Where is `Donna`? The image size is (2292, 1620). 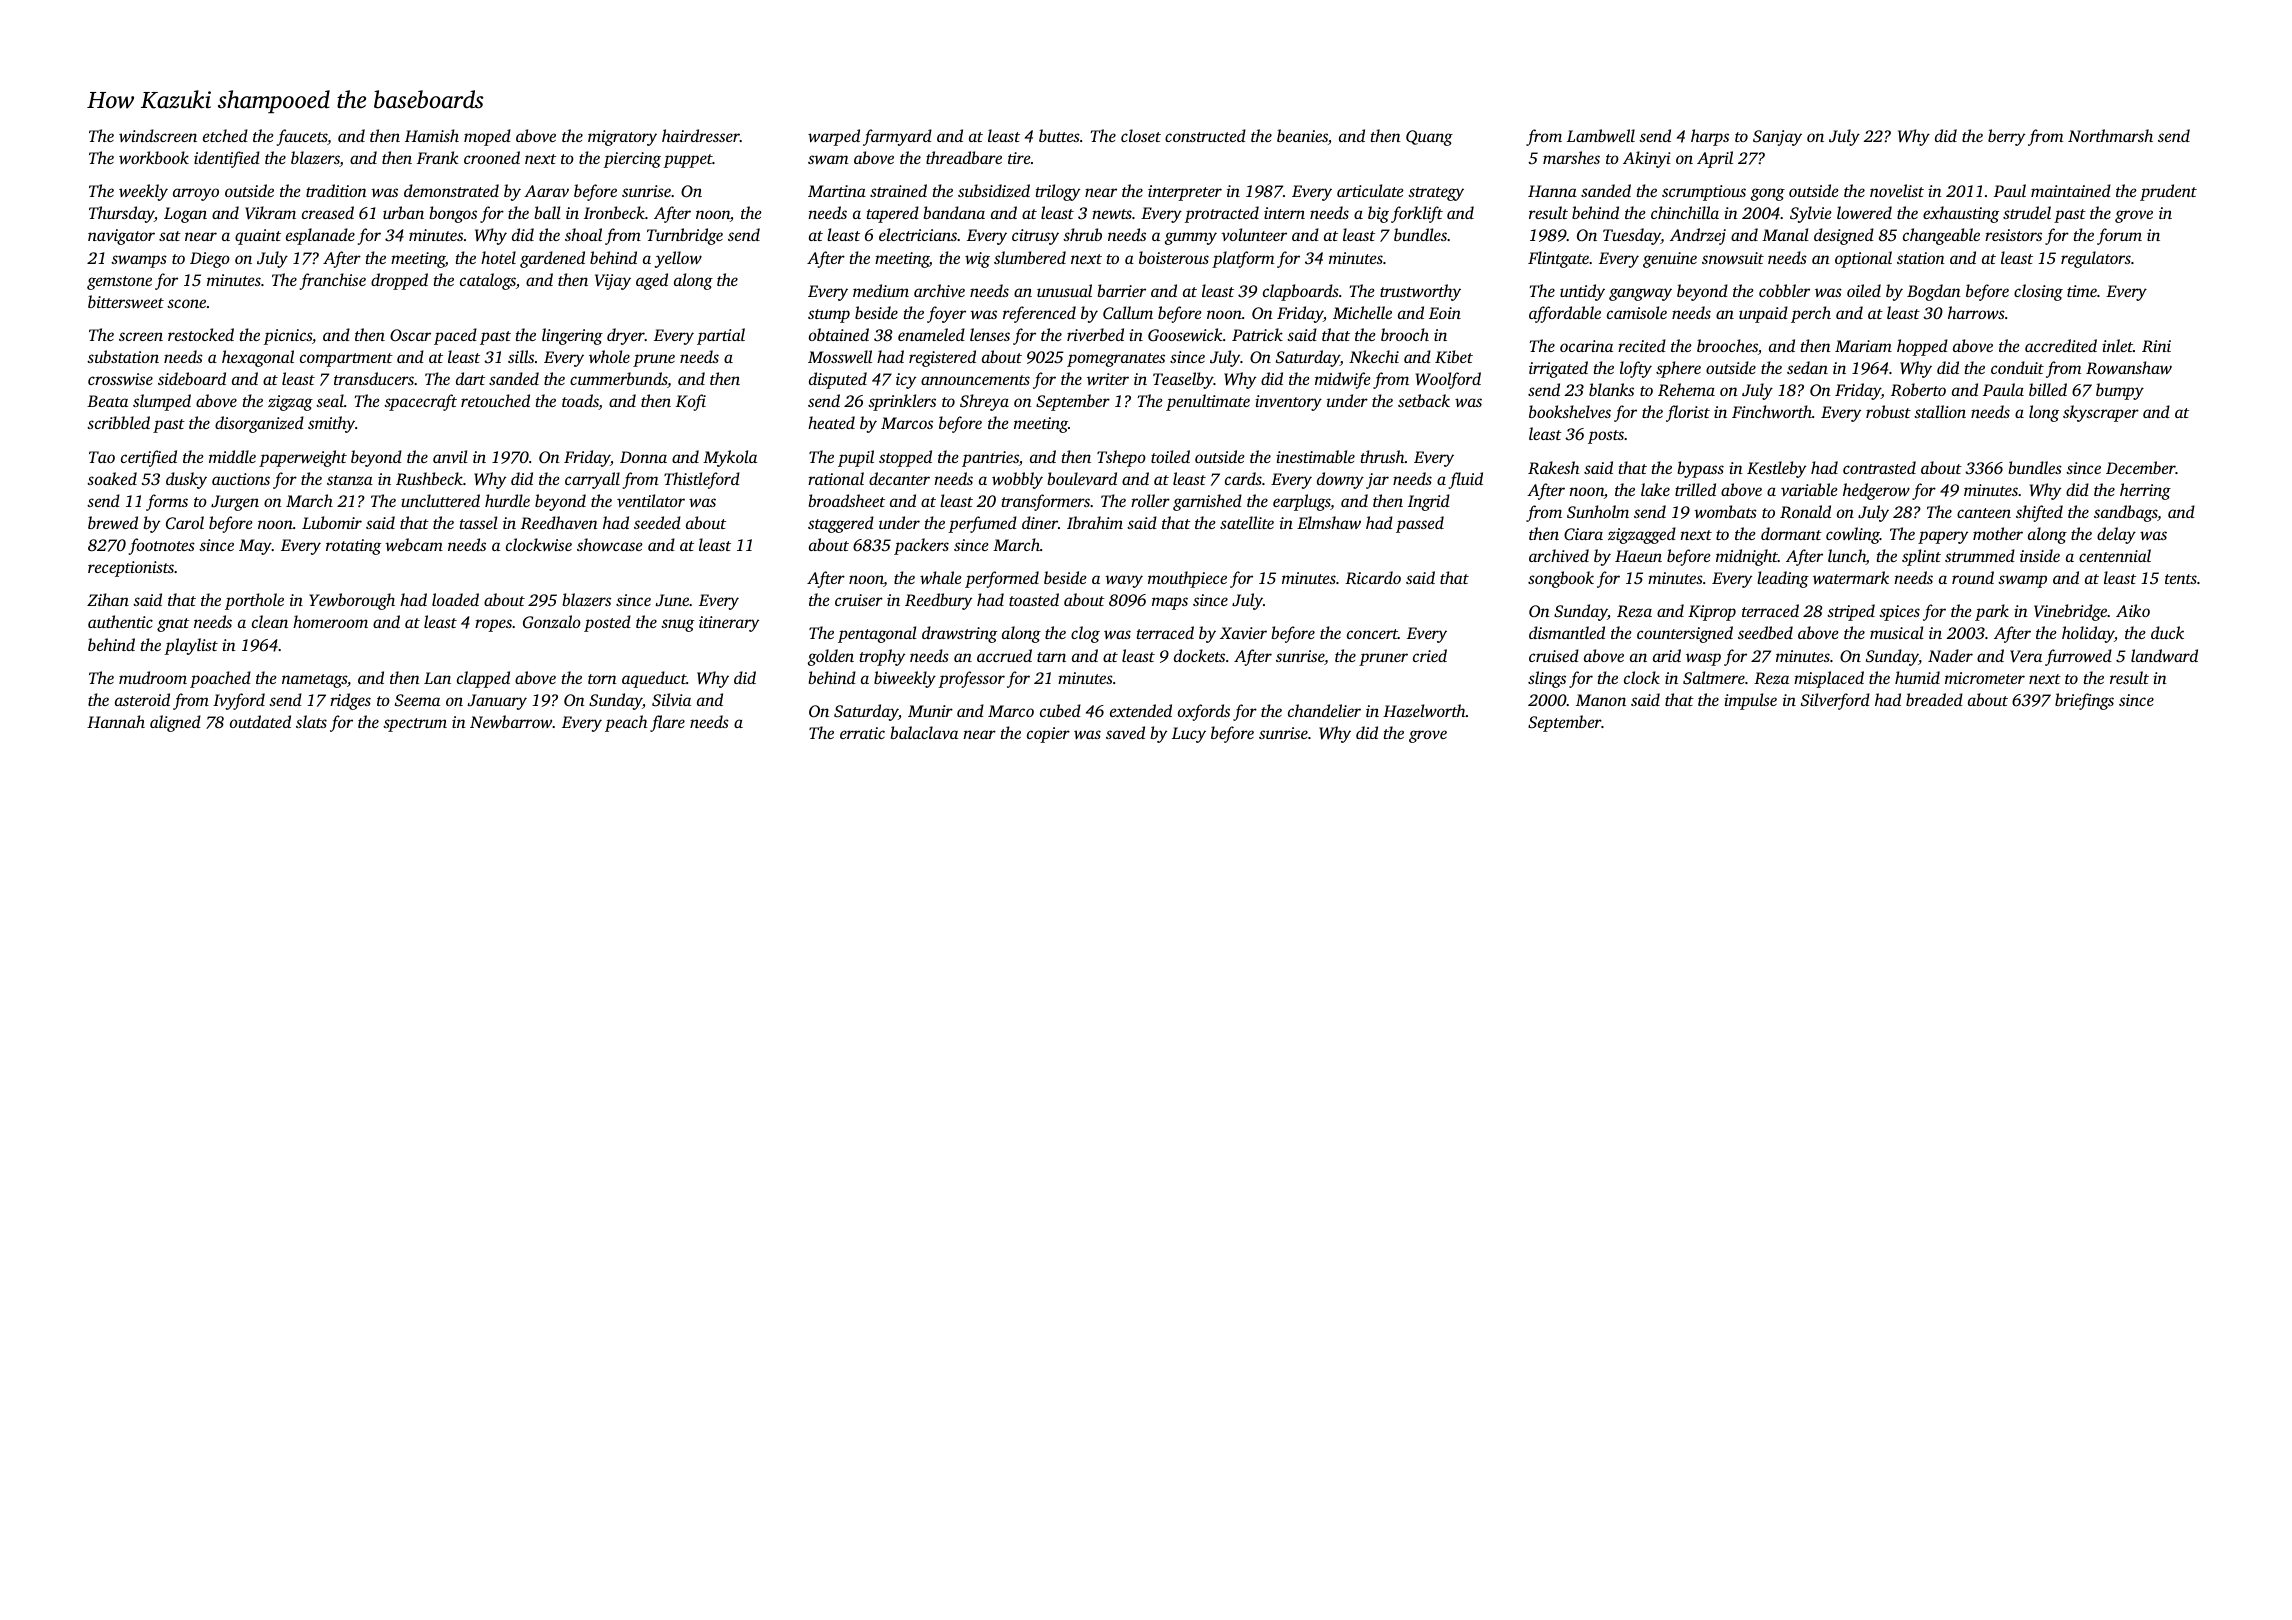
Donna is located at coordinates (643, 457).
